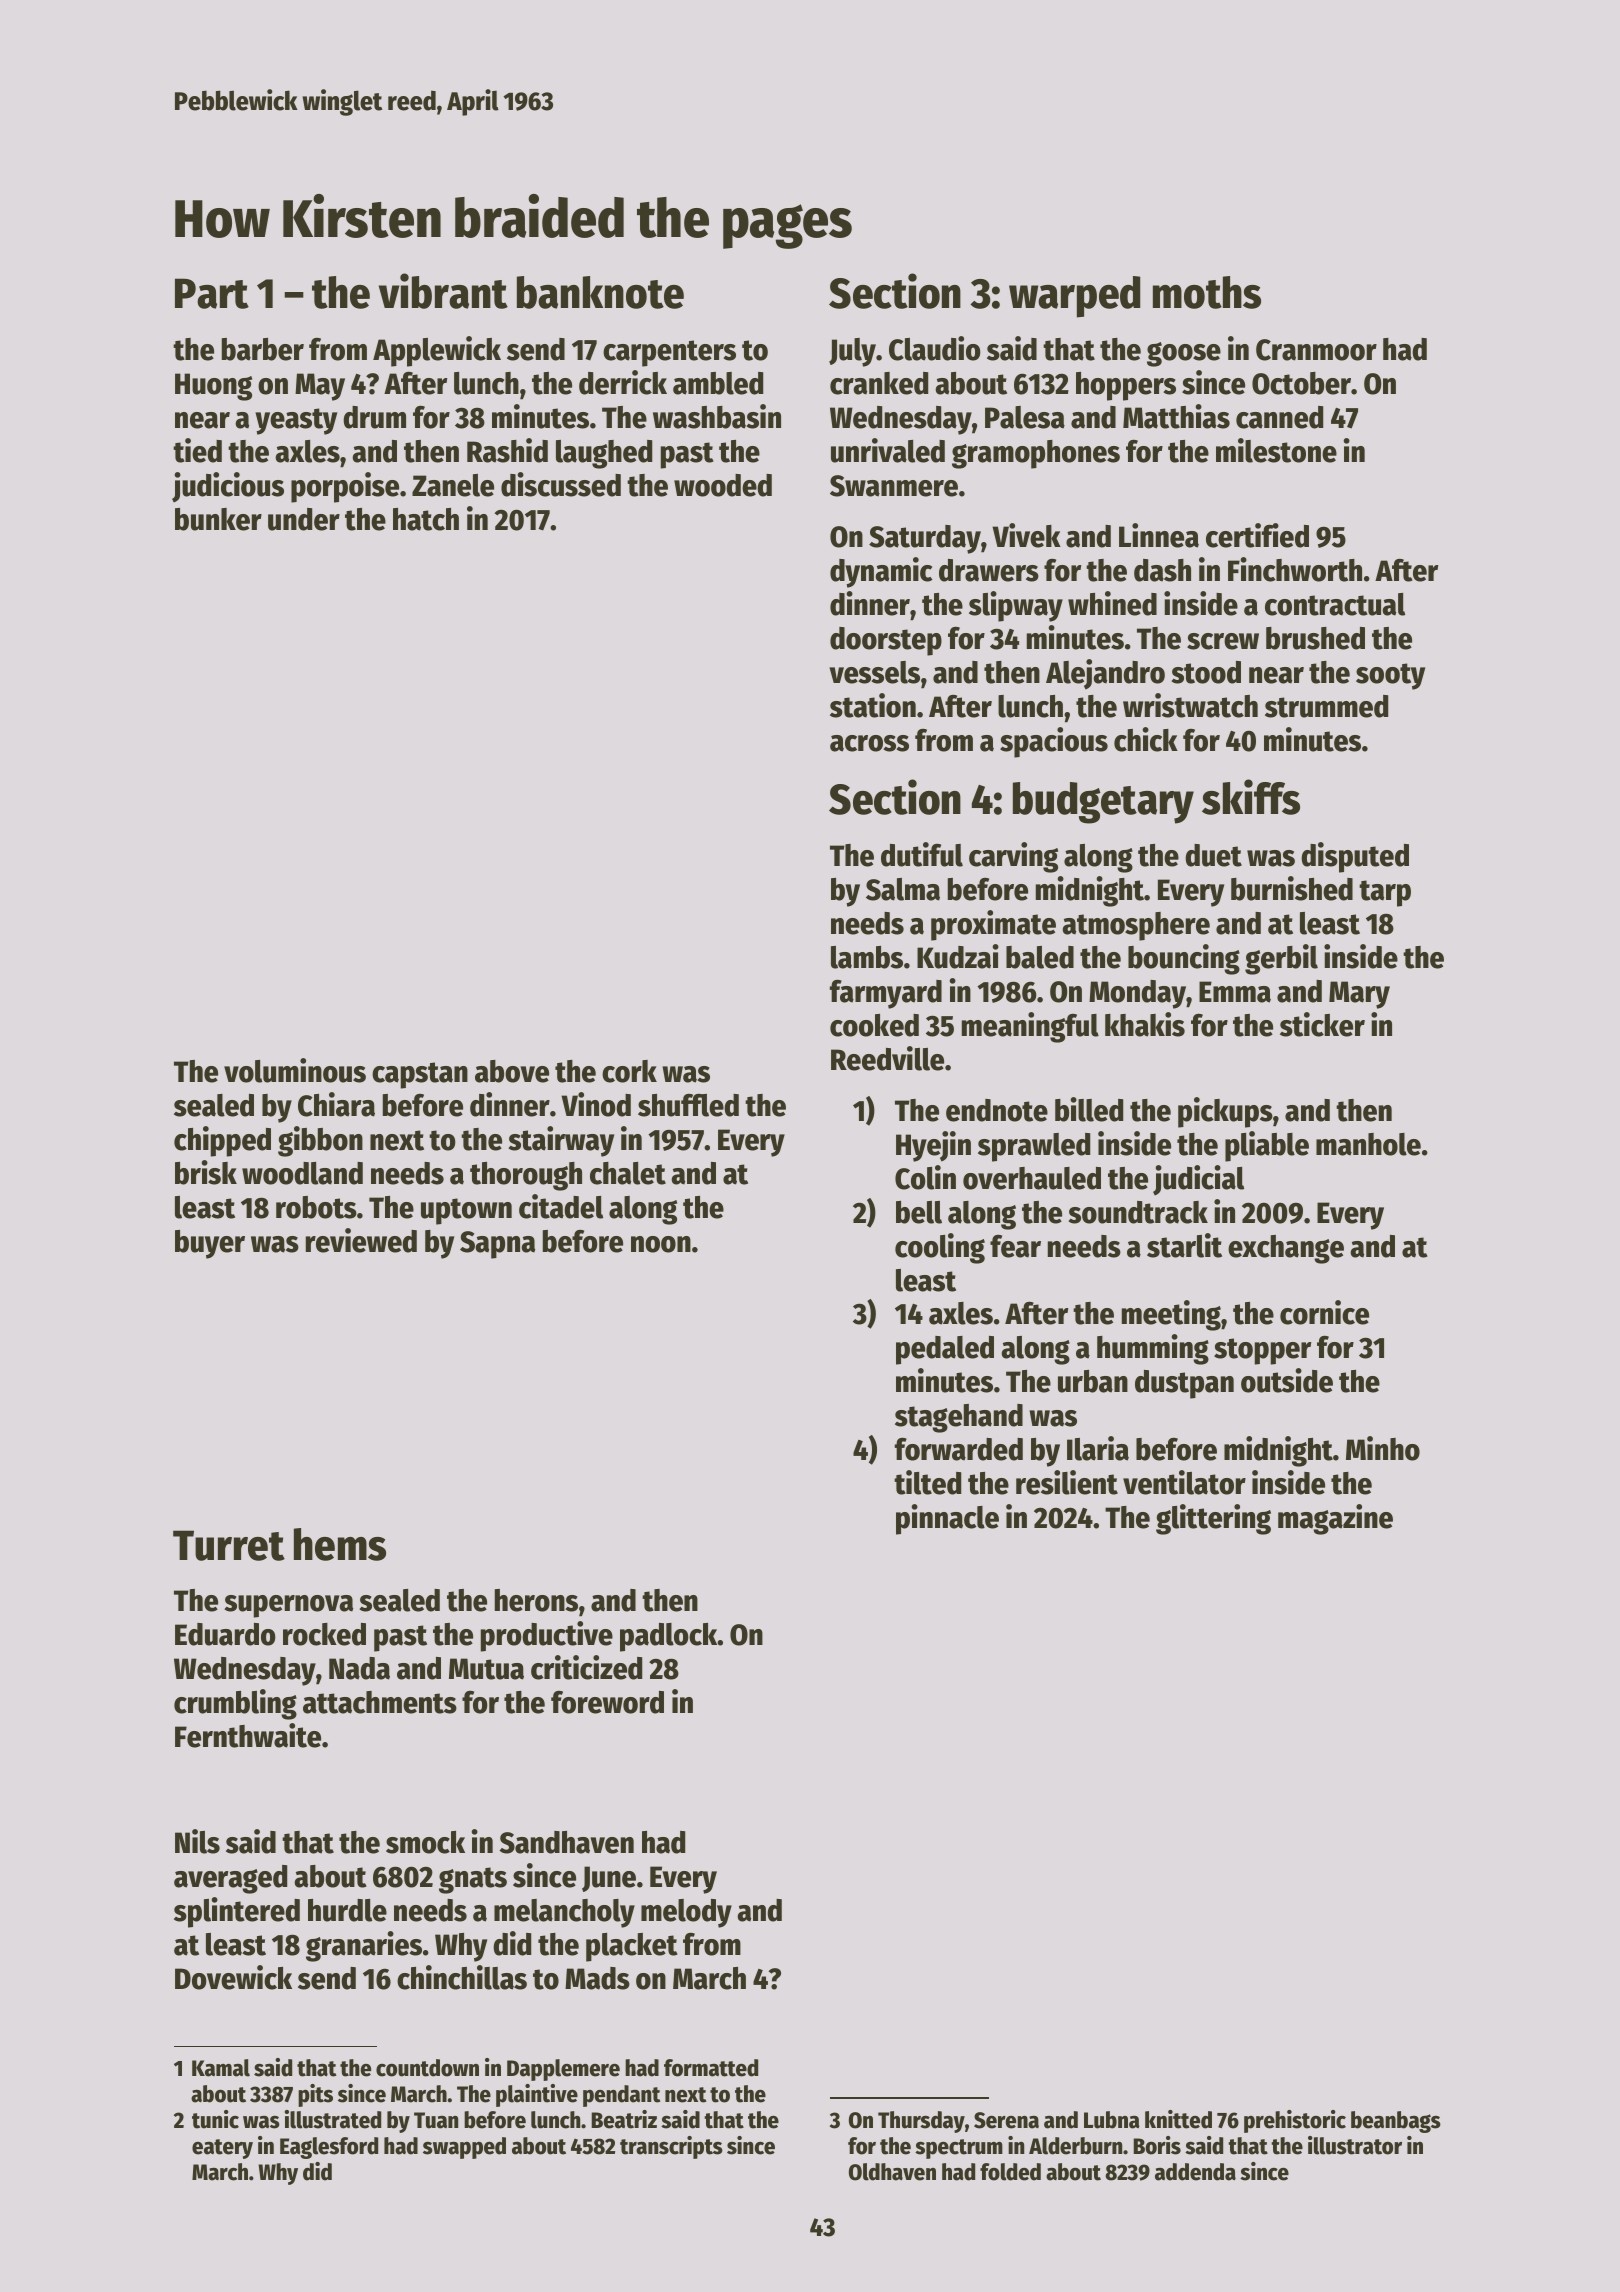  Describe the element at coordinates (1355, 857) in the document. I see `disputed` at that location.
